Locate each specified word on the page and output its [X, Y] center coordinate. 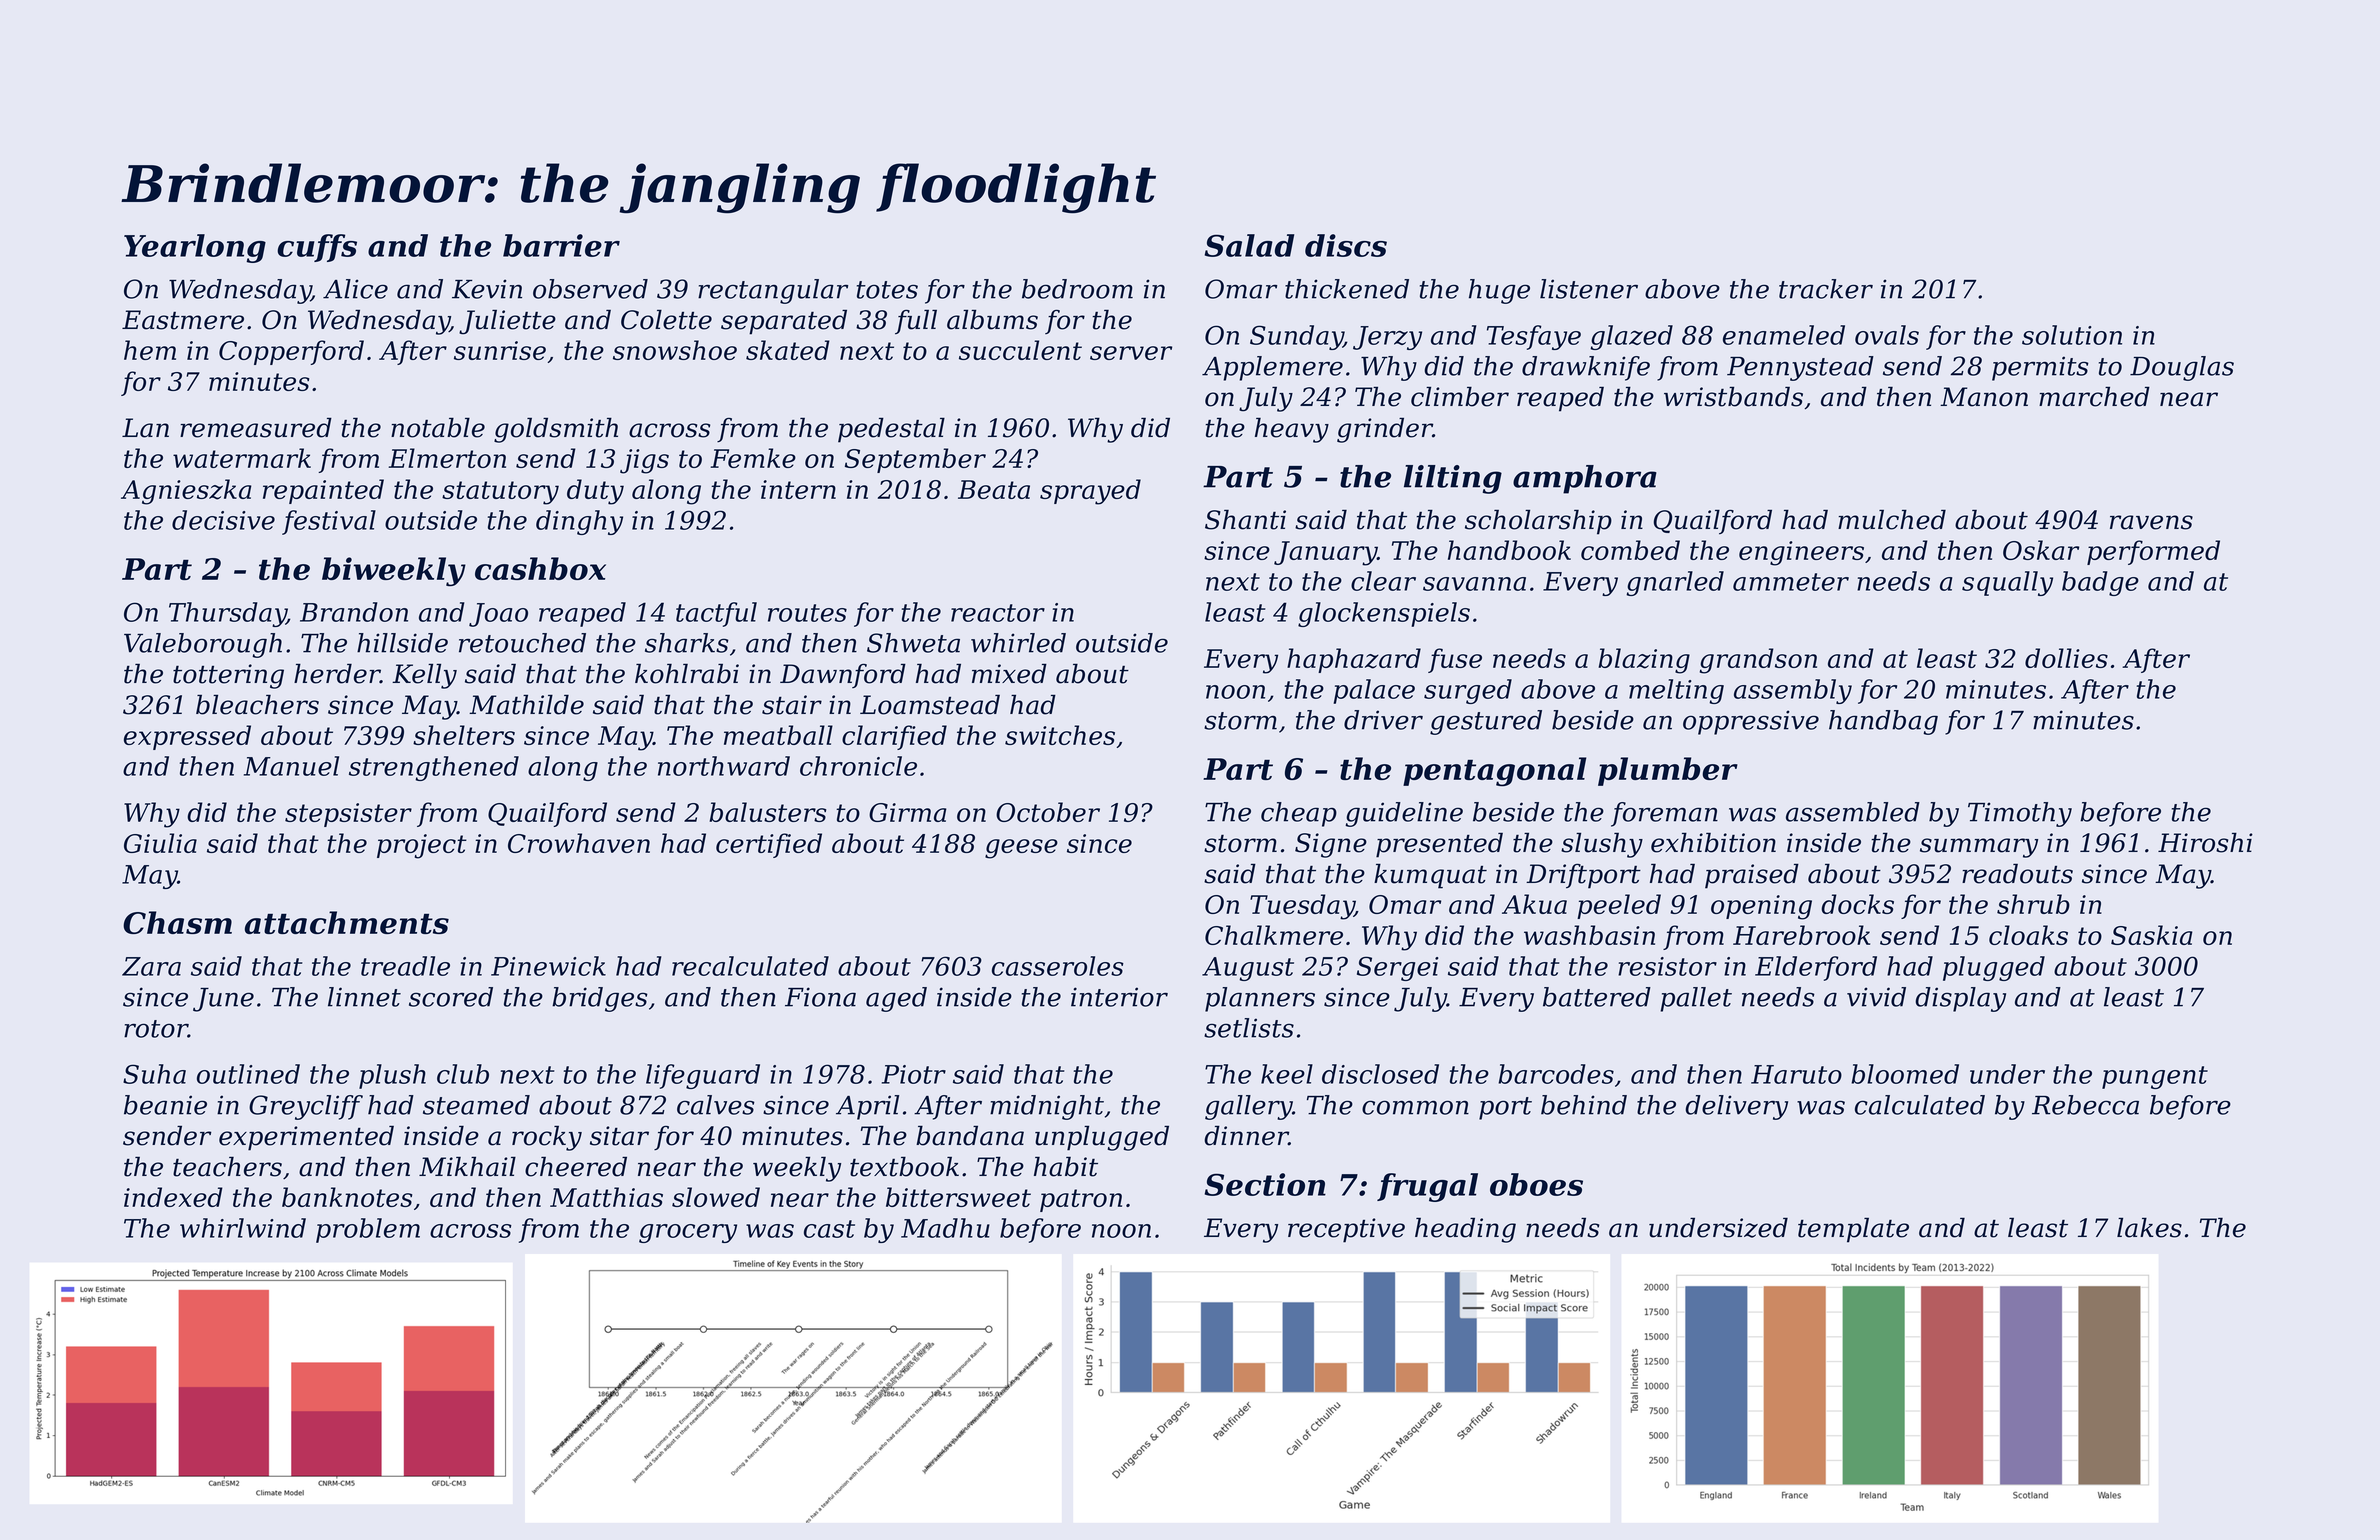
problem [368, 1230]
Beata [994, 489]
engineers [1801, 553]
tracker [1826, 289]
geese [1021, 849]
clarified [894, 737]
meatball [778, 735]
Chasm [177, 922]
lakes [2149, 1228]
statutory [500, 493]
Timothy [2020, 814]
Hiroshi [2205, 843]
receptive [1346, 1230]
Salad [1249, 245]
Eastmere [183, 320]
